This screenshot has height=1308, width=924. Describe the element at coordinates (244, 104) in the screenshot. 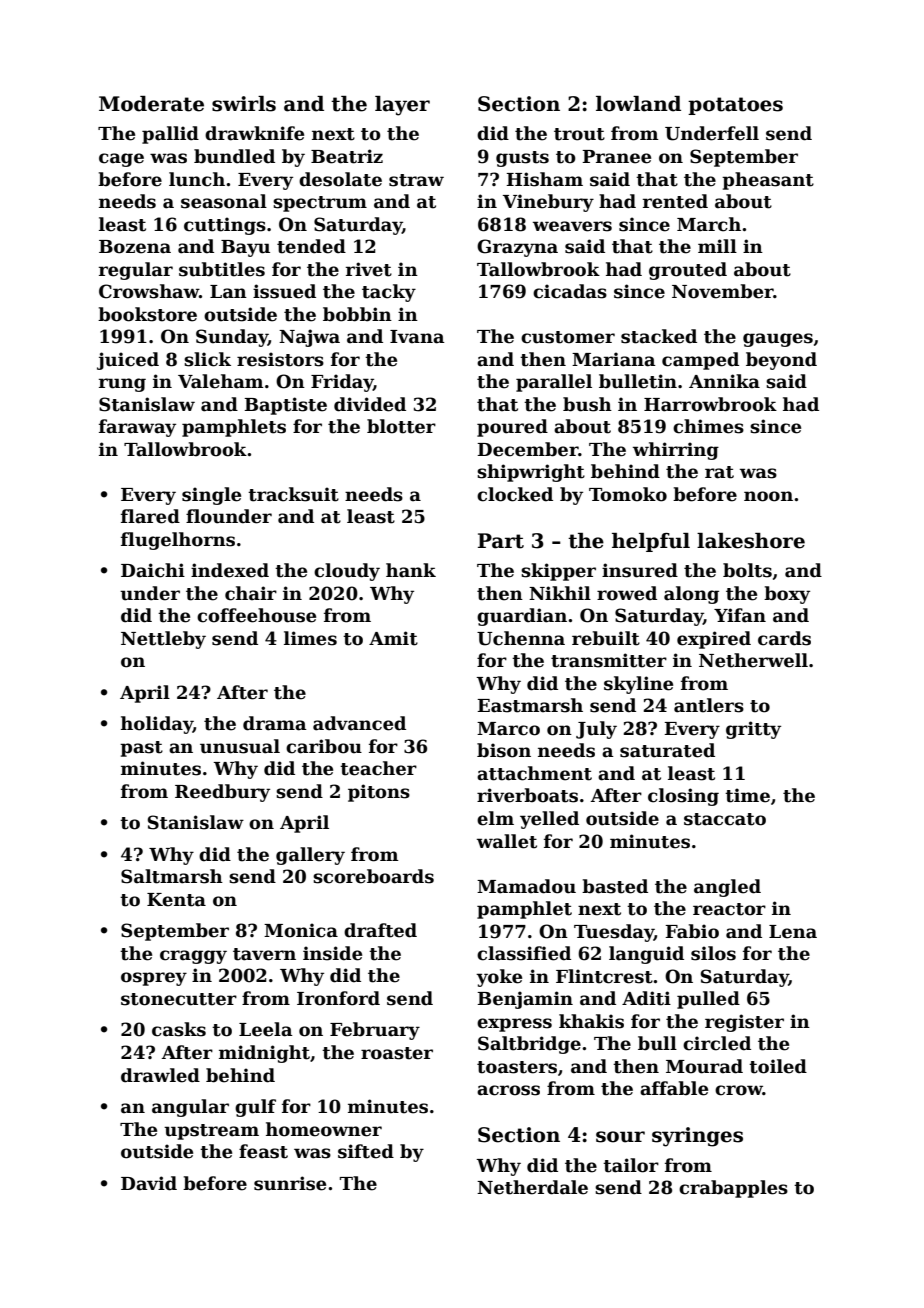

I see `swirls` at that location.
